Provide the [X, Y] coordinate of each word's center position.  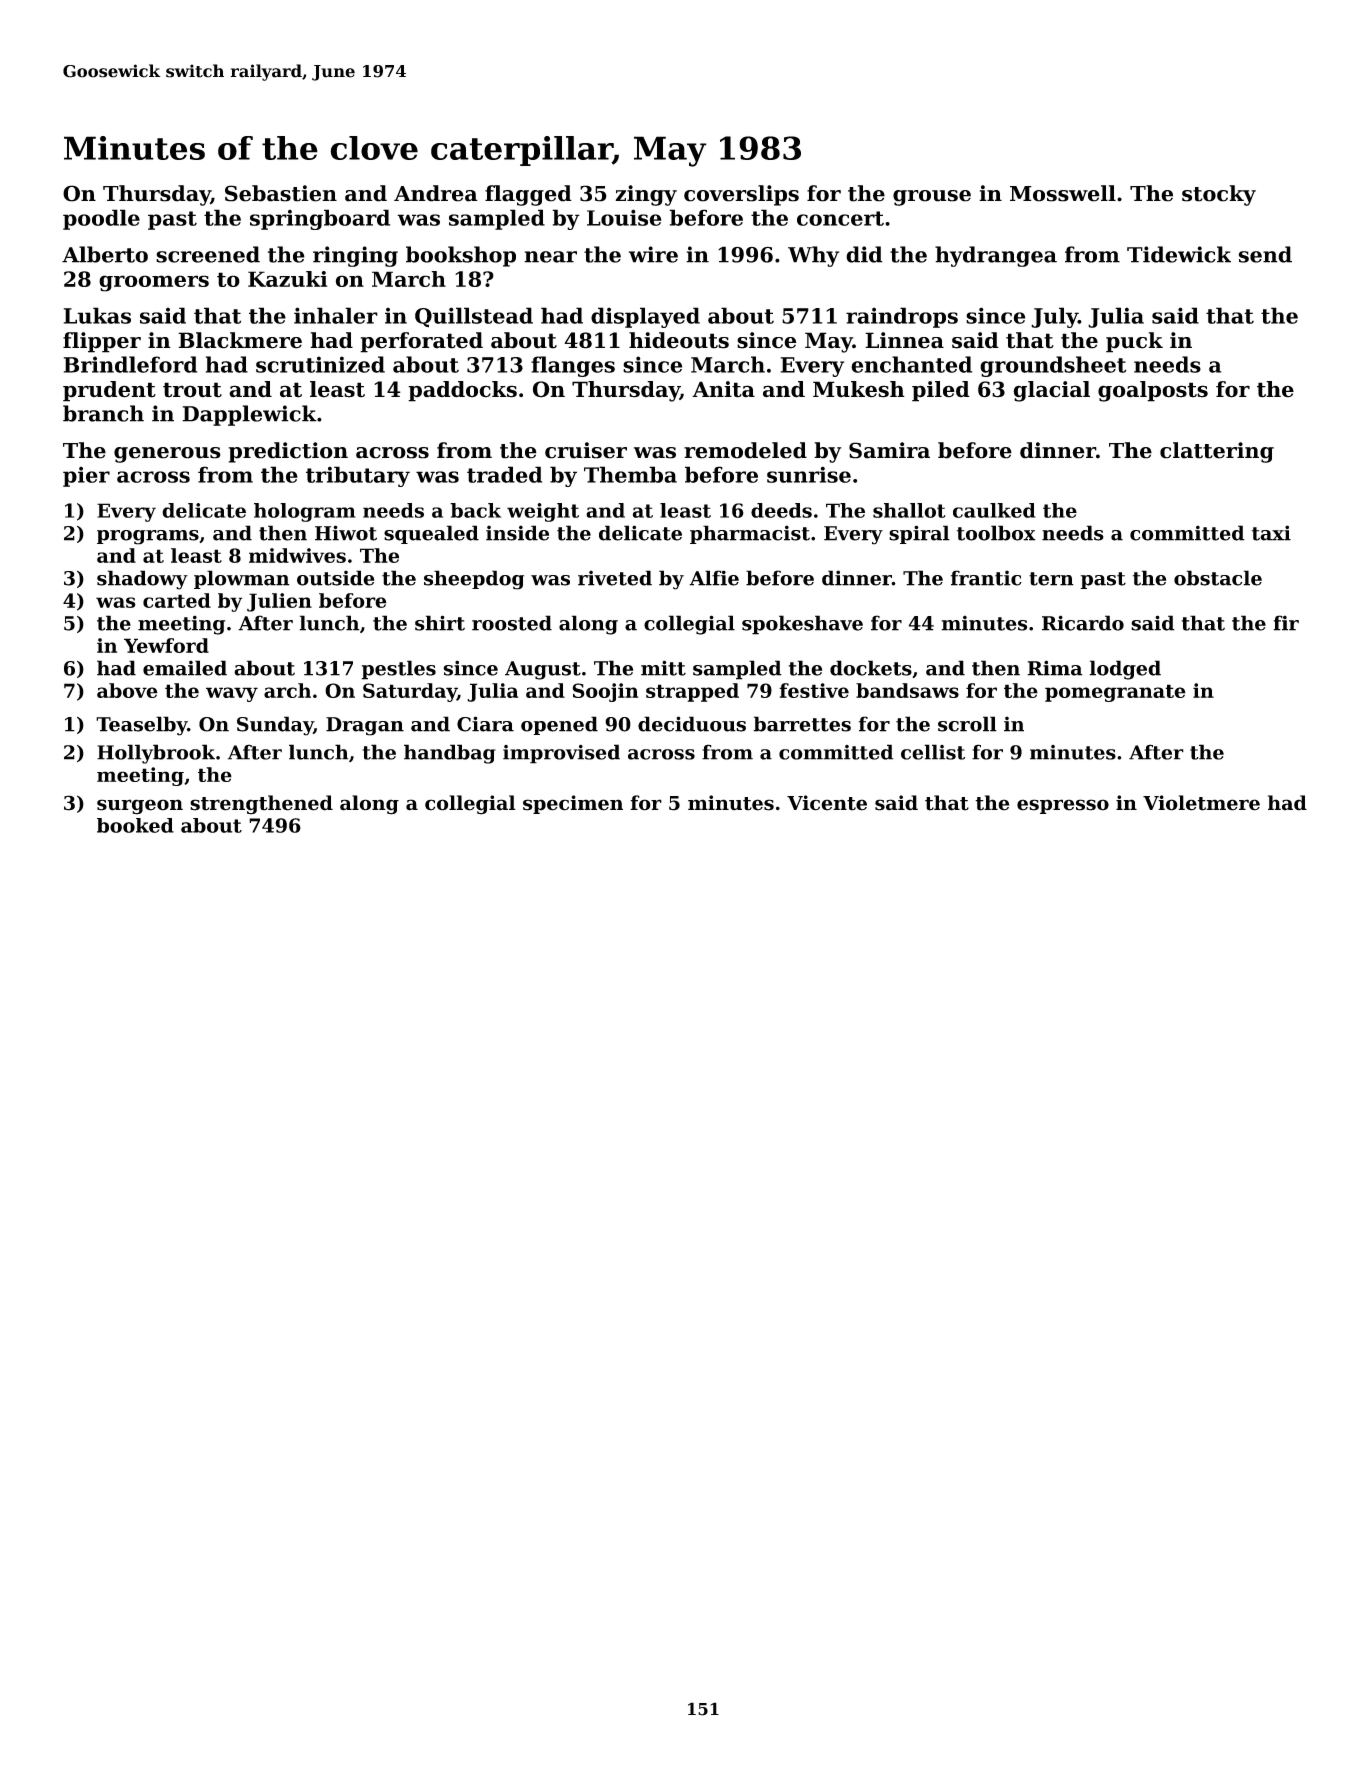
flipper [102, 342]
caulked [994, 510]
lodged [1125, 670]
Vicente [827, 803]
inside [517, 533]
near [550, 257]
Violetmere [1201, 803]
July [1054, 317]
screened [208, 254]
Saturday [410, 692]
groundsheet [1053, 366]
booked [135, 825]
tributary [358, 476]
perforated [421, 342]
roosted [512, 623]
